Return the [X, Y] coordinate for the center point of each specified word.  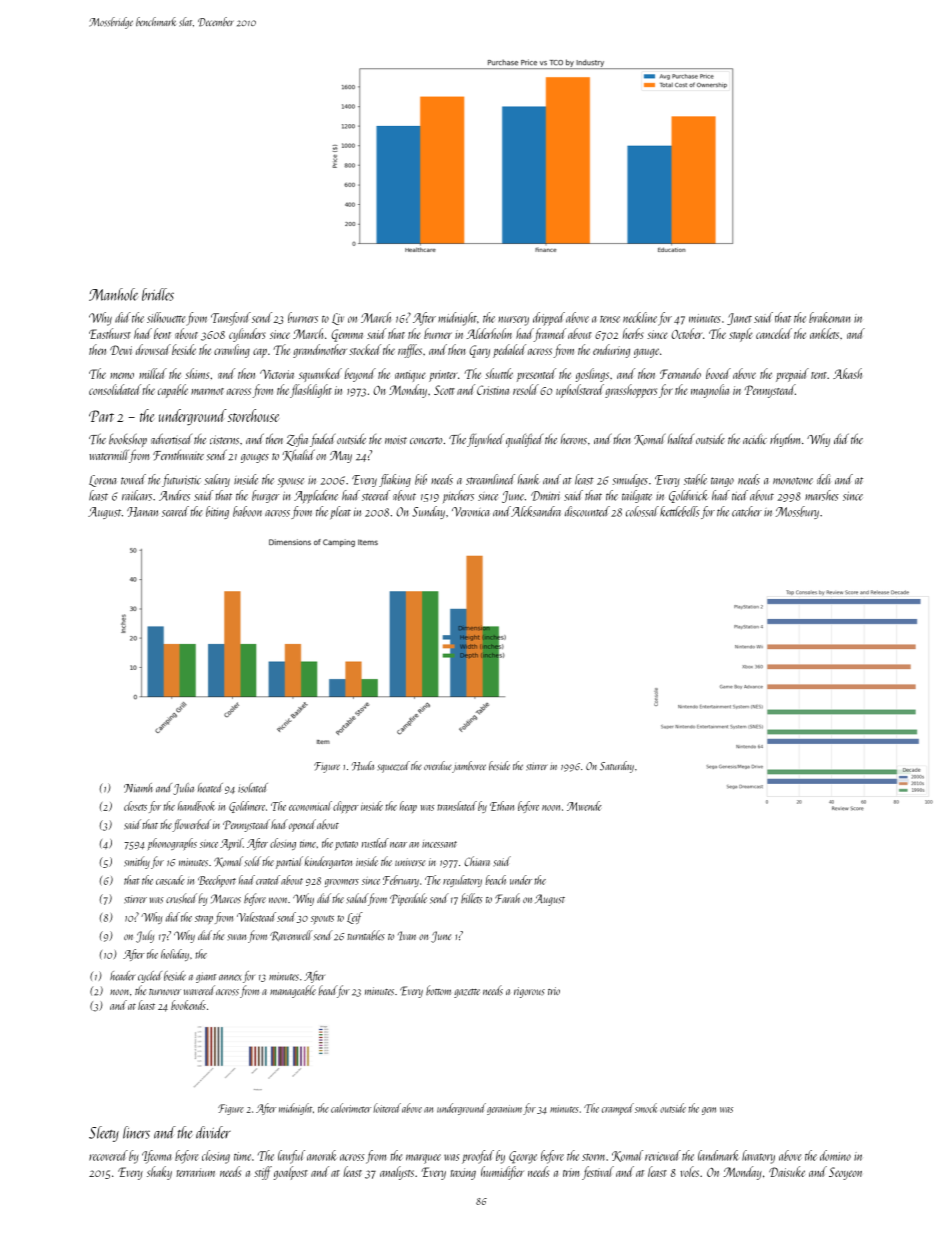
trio [554, 991]
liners [136, 1132]
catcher [747, 511]
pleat [340, 512]
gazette [467, 993]
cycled [150, 977]
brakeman [829, 317]
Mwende [584, 806]
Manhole [113, 294]
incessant [439, 844]
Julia [183, 789]
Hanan [142, 512]
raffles [410, 351]
